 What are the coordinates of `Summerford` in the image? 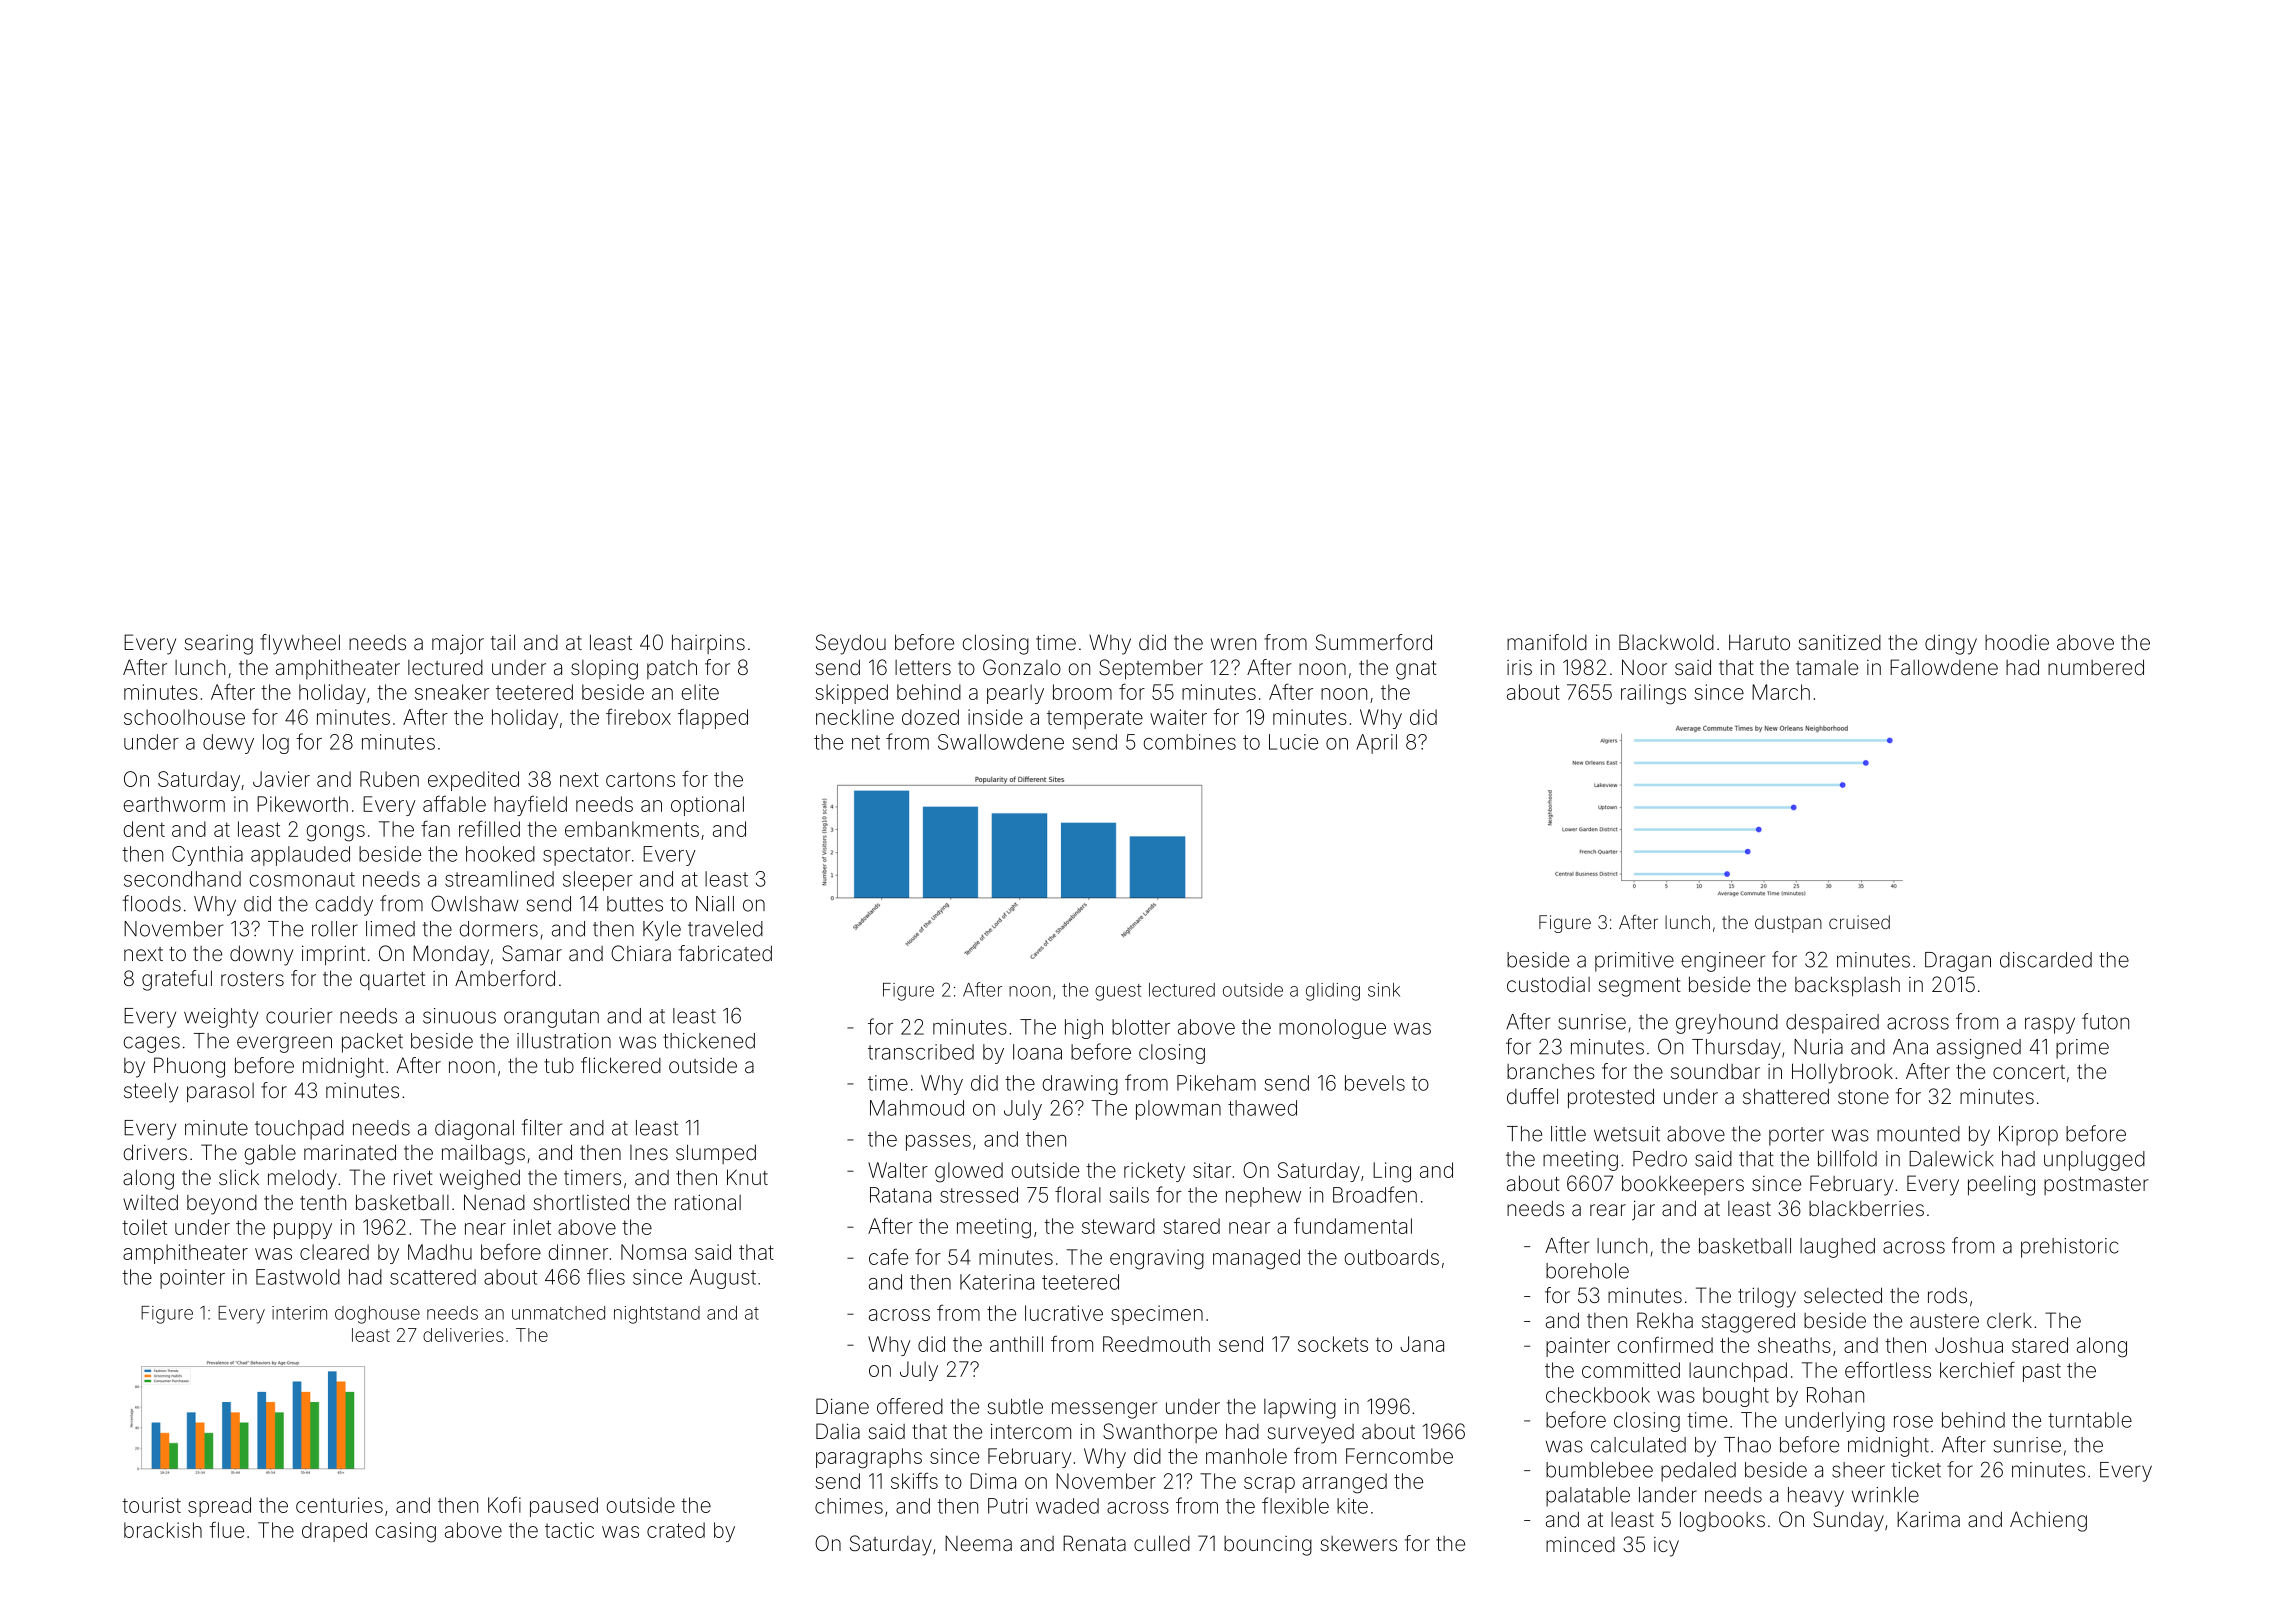 It's located at (1374, 642).
